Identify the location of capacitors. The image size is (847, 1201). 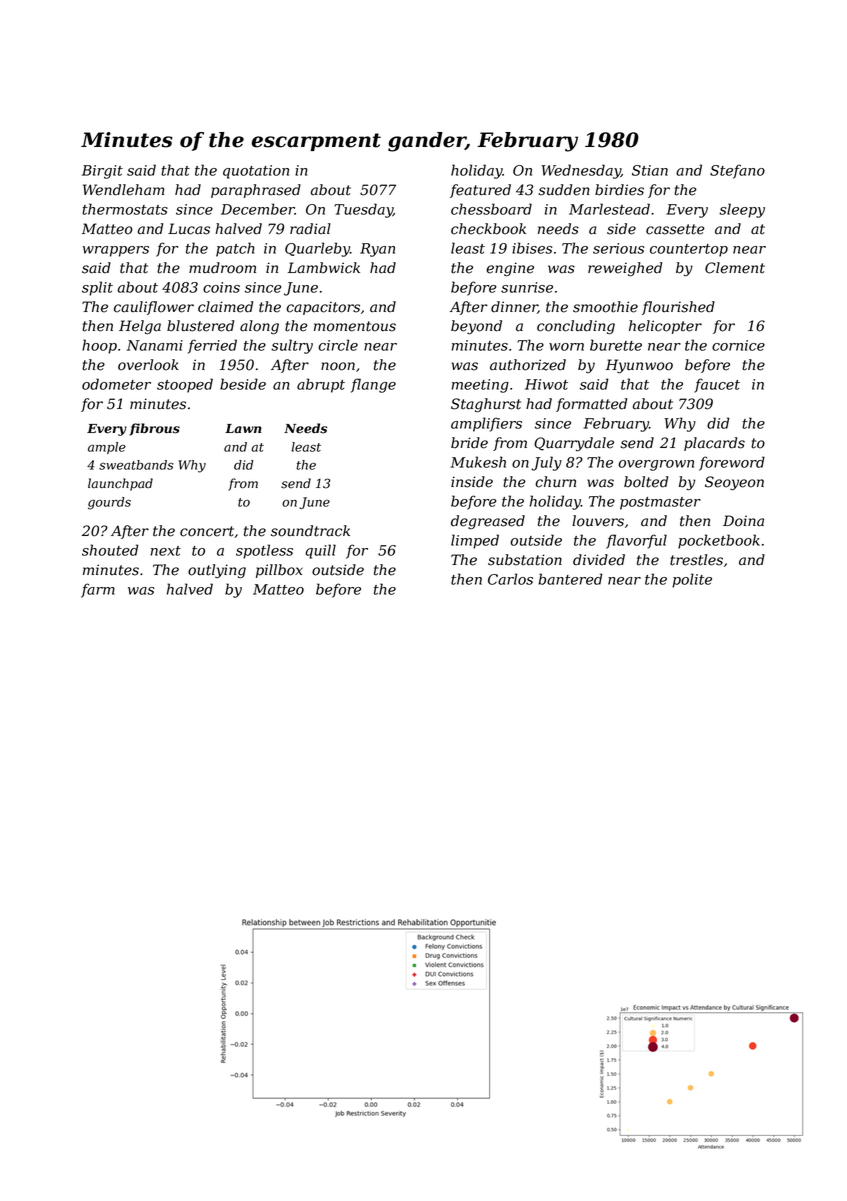
(323, 308).
